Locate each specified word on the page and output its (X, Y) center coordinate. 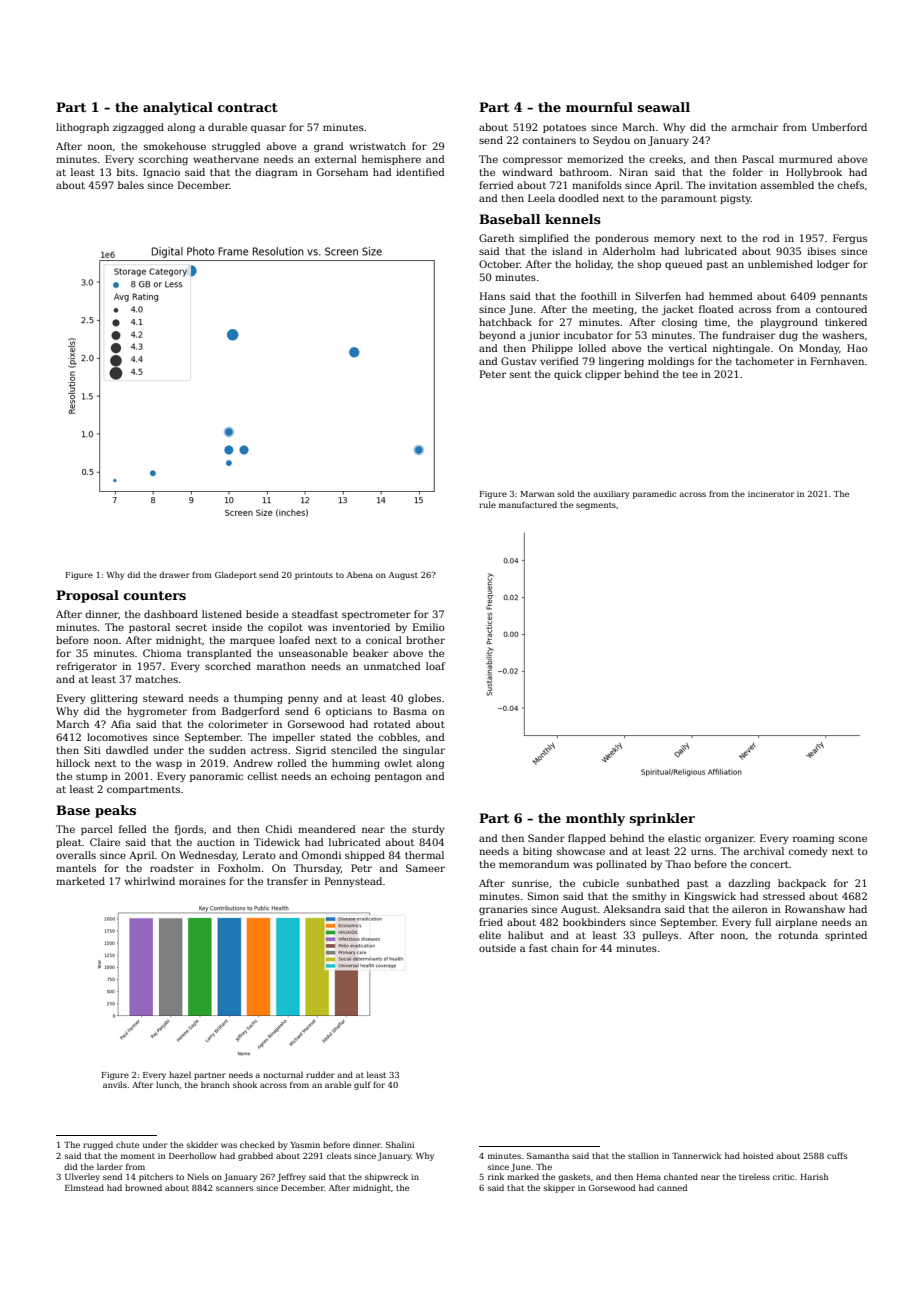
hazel (180, 1074)
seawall (664, 107)
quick (568, 375)
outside (497, 948)
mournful (599, 107)
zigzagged (138, 128)
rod (771, 238)
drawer (174, 574)
